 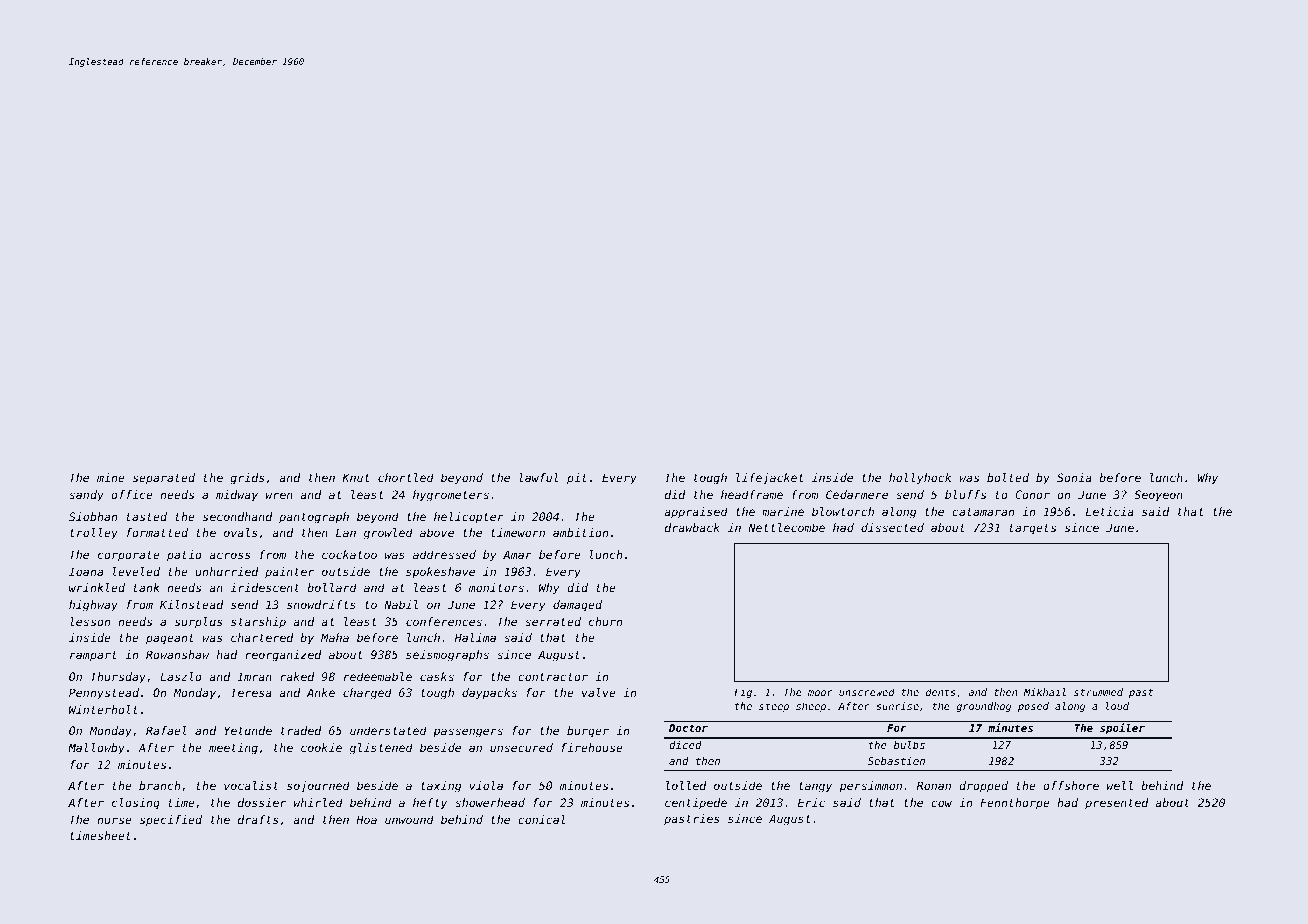 I want to click on burger, so click(x=588, y=732).
